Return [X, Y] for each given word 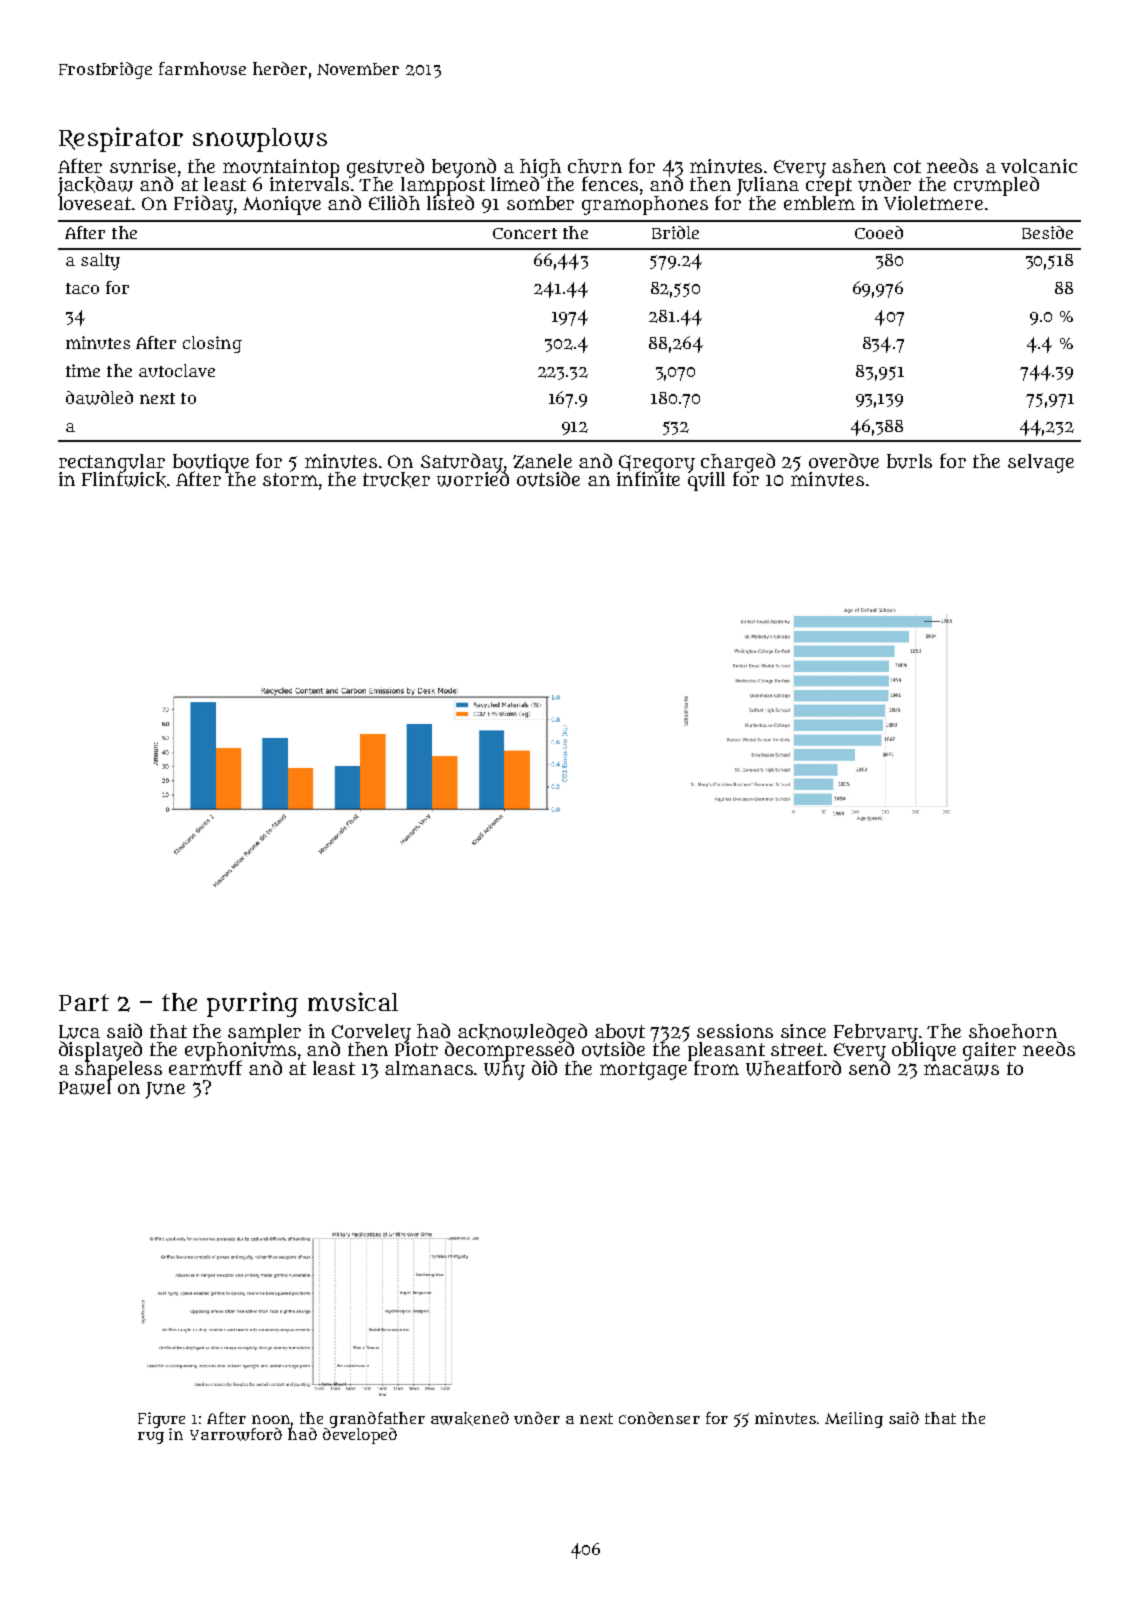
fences [610, 183]
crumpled [996, 186]
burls [909, 461]
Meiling [854, 1420]
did [544, 1067]
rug [151, 1438]
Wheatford [793, 1068]
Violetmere [933, 203]
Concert [525, 233]
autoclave [177, 370]
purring [252, 1004]
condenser [659, 1418]
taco [82, 288]
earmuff [205, 1068]
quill [706, 481]
